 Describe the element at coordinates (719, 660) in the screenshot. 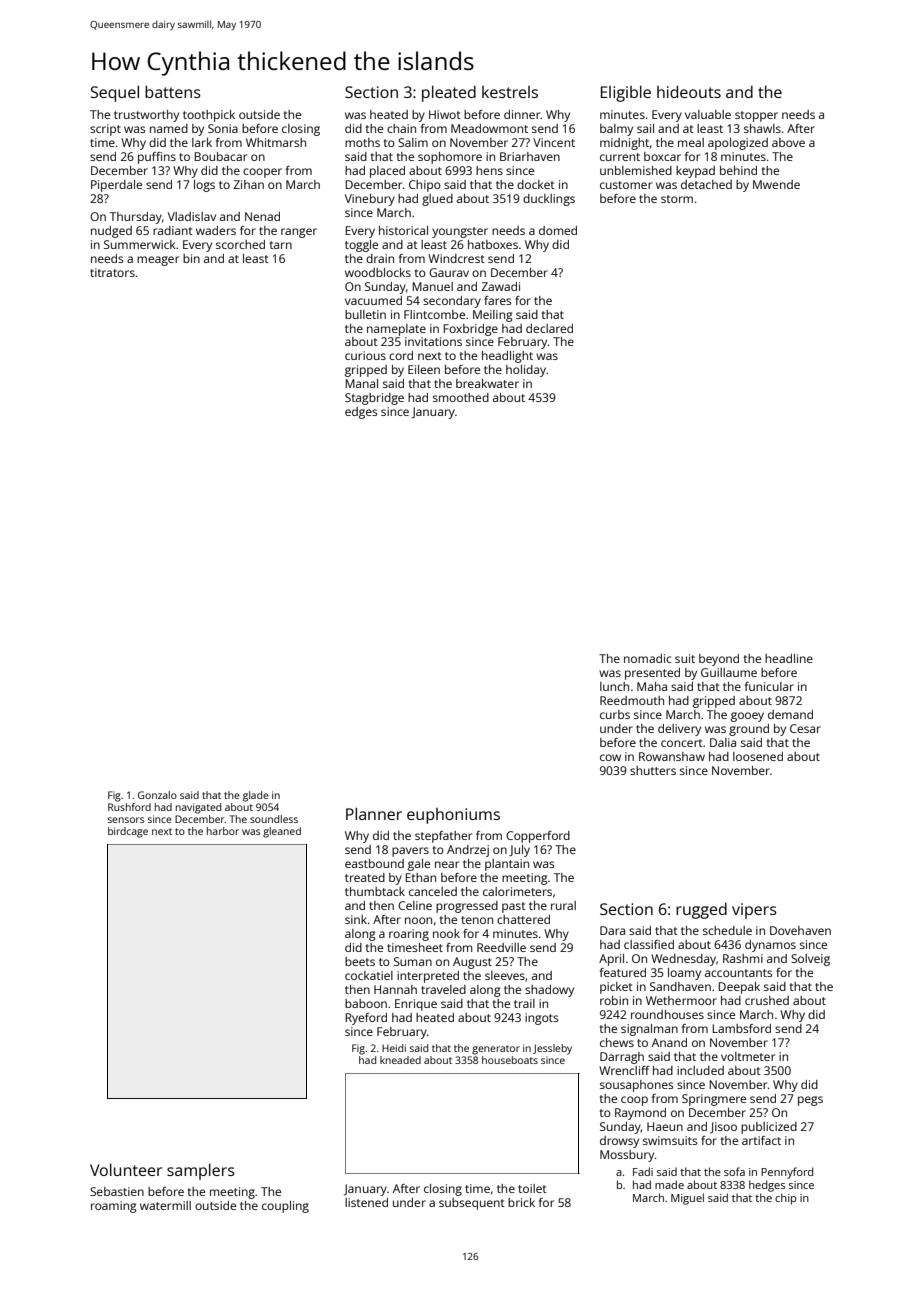

I see `beyond` at that location.
